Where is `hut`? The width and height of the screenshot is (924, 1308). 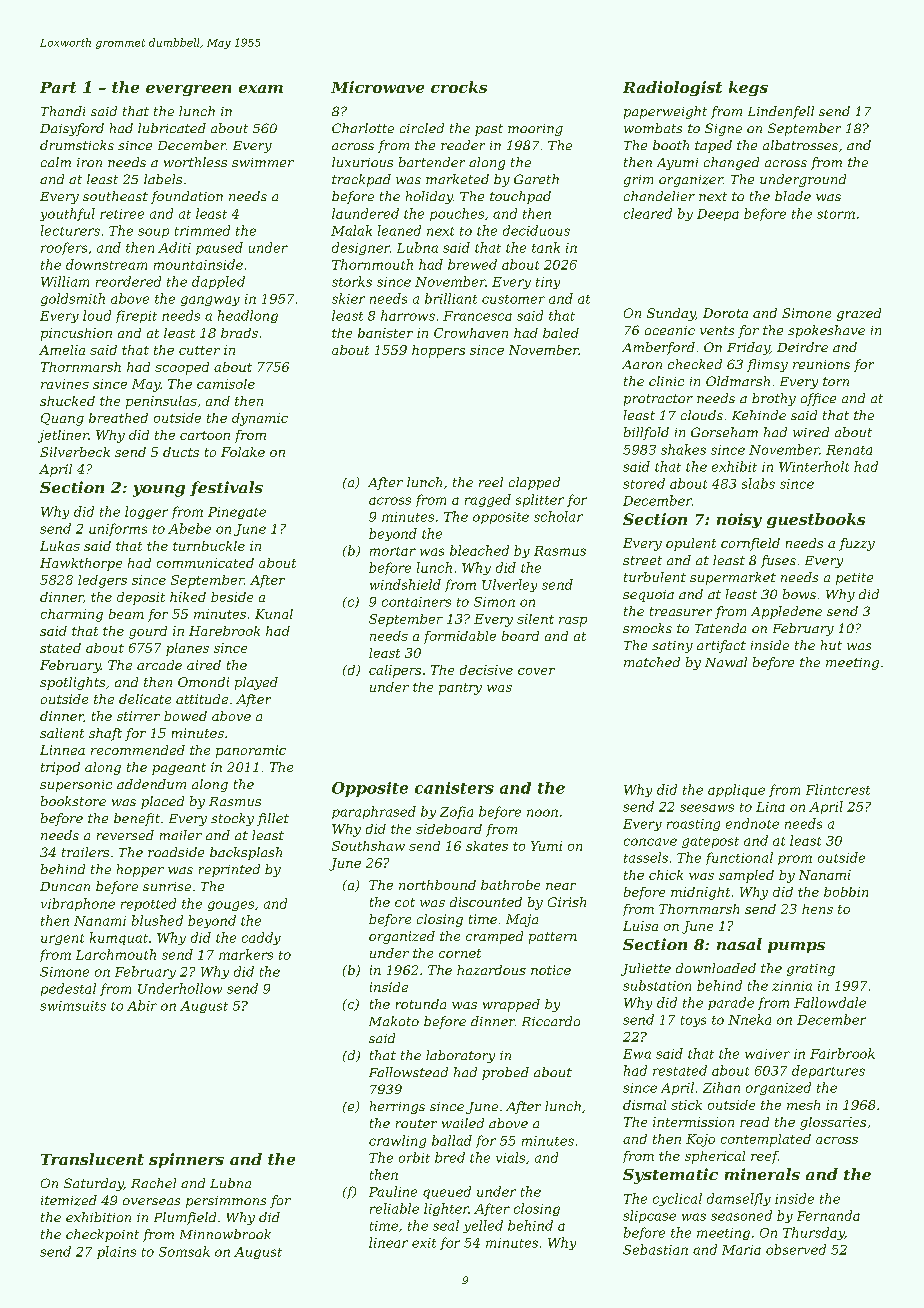 hut is located at coordinates (831, 645).
